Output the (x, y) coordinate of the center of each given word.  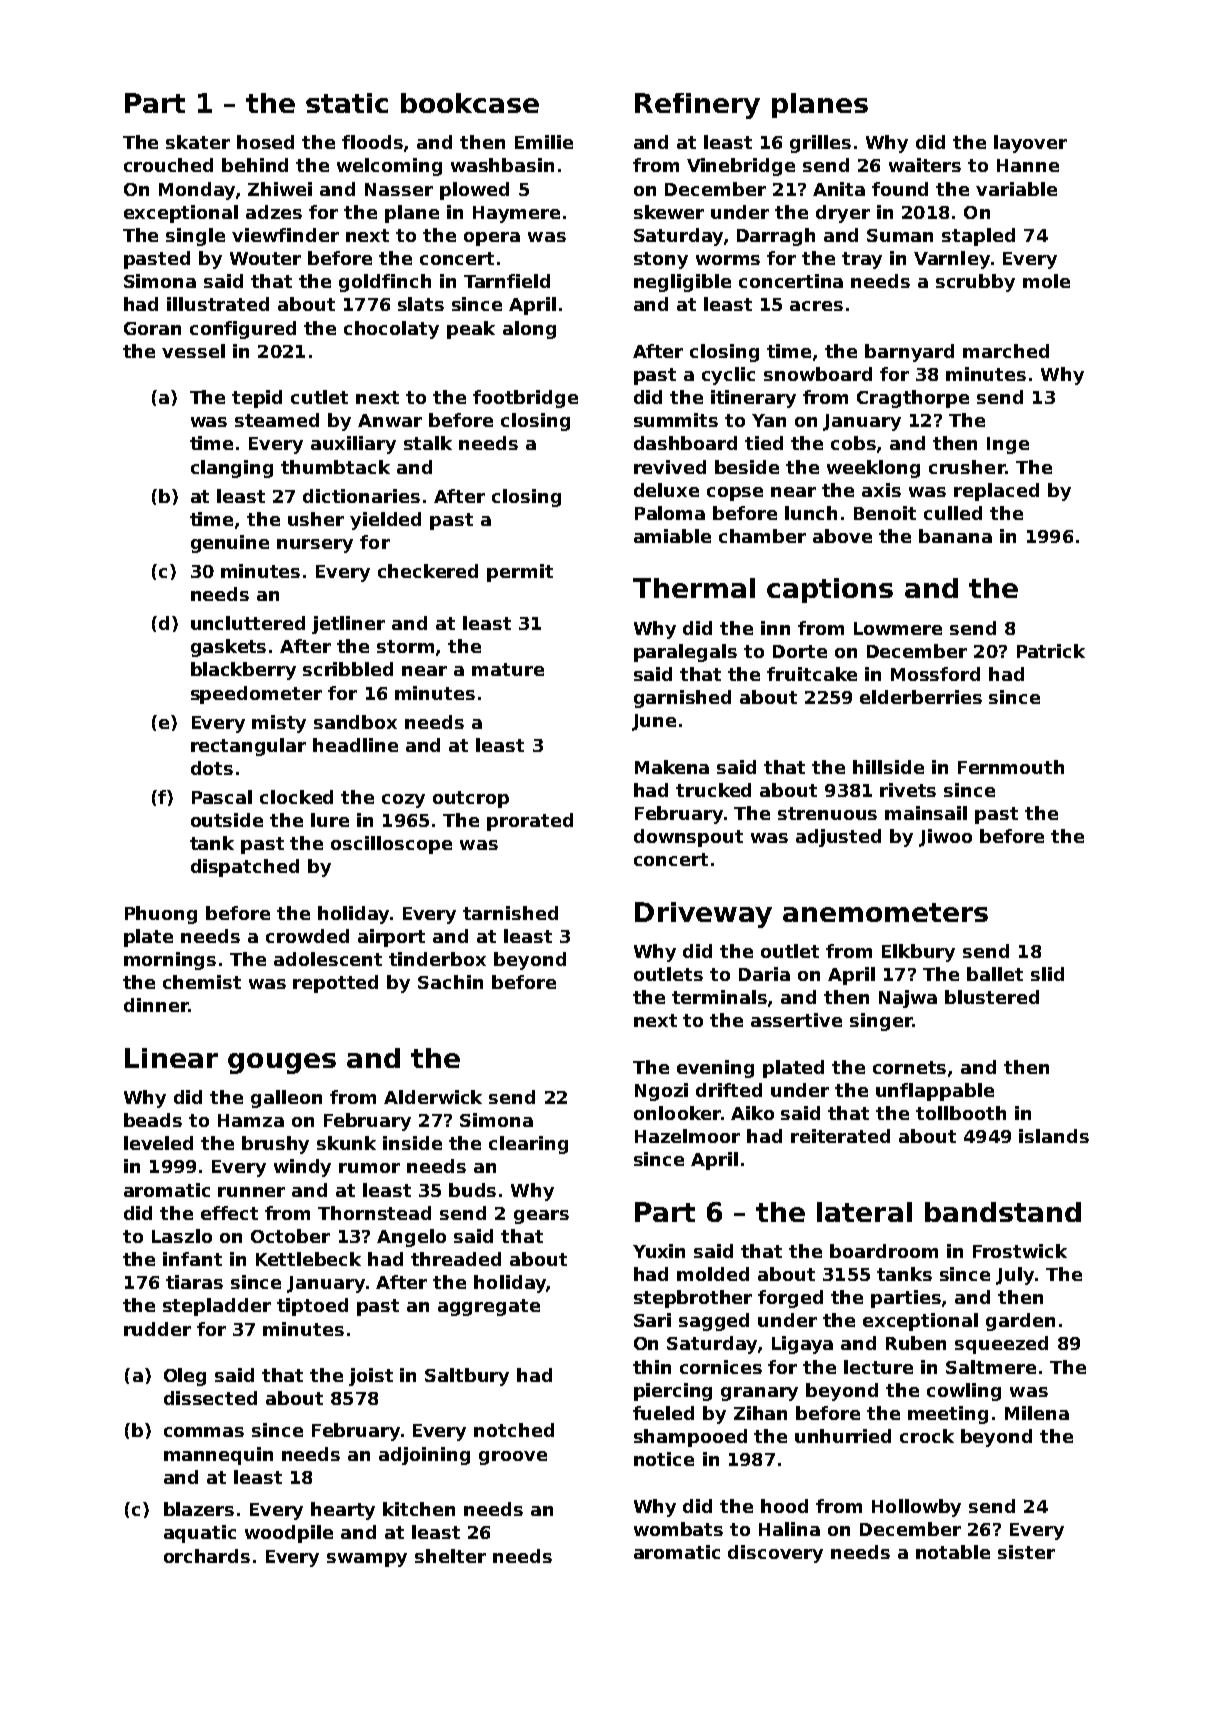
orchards (207, 1556)
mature (508, 669)
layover (1030, 144)
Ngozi (661, 1092)
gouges (282, 1063)
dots (212, 768)
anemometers (885, 912)
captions (830, 590)
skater (198, 142)
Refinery (697, 106)
